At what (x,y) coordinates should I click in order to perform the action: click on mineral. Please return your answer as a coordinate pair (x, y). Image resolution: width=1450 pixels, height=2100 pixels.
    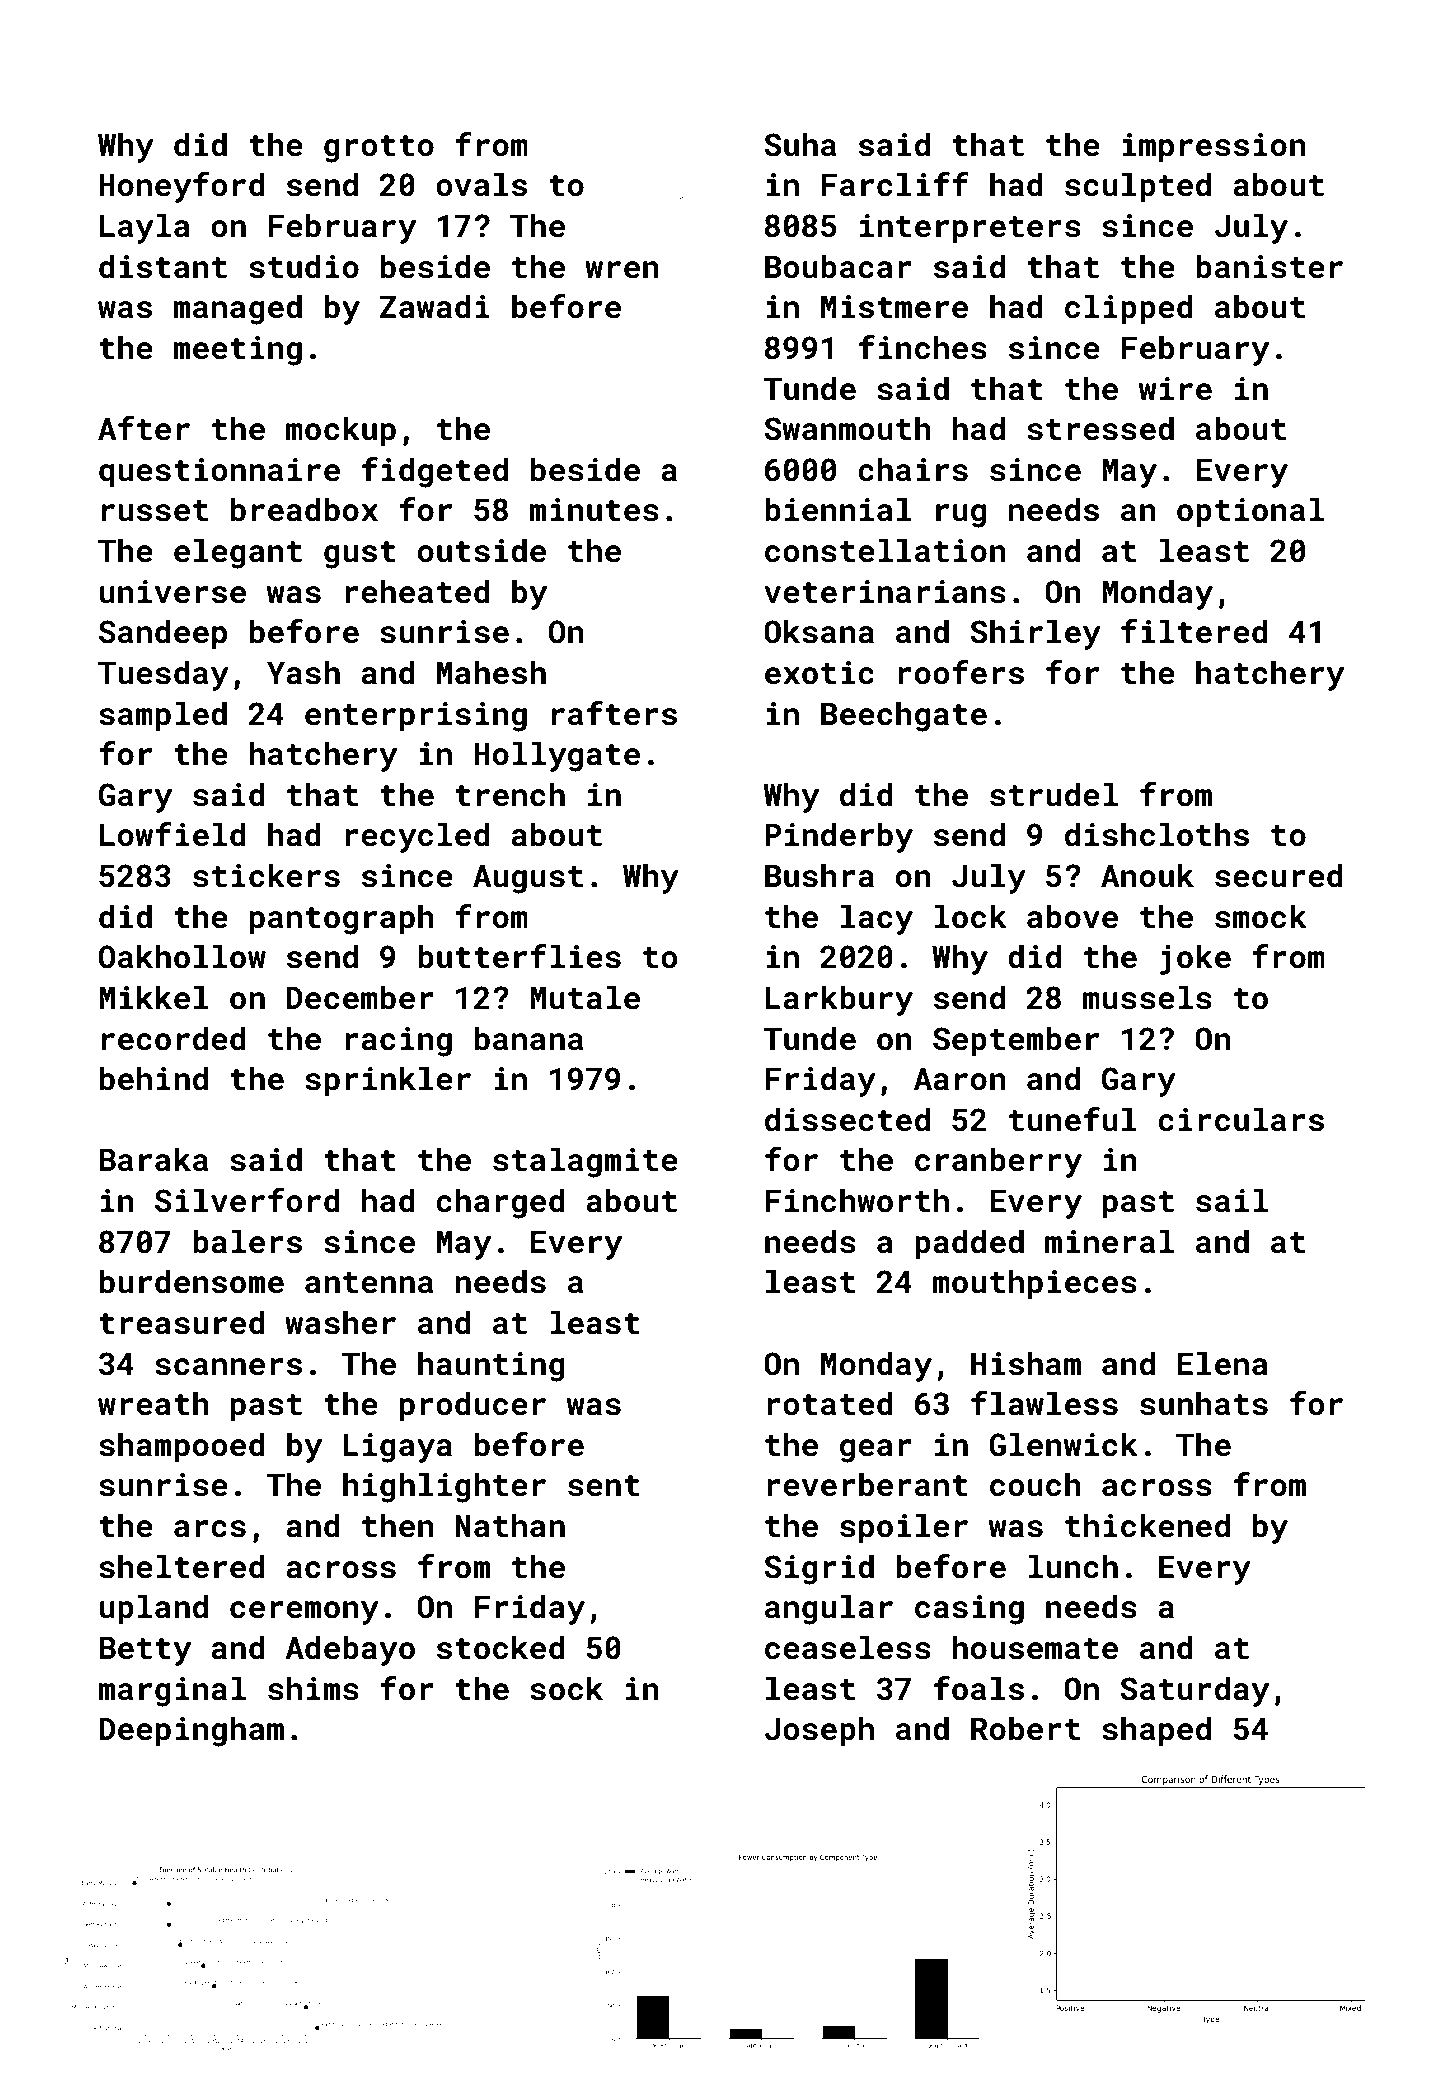
    Looking at the image, I should click on (1109, 1241).
